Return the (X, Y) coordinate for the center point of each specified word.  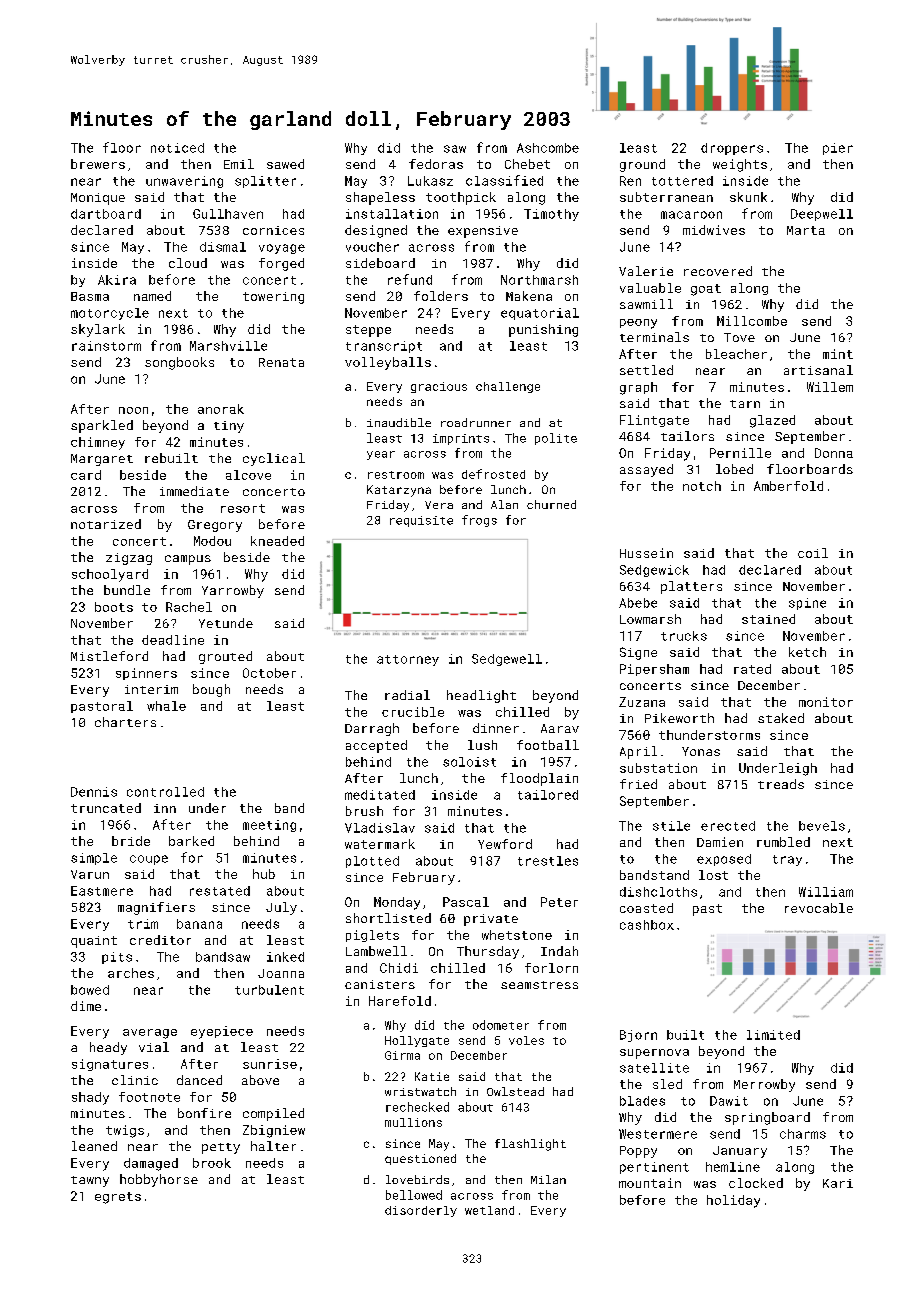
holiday (733, 1201)
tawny (90, 1181)
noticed (177, 148)
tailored (548, 795)
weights (740, 165)
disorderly (421, 1211)
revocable (819, 908)
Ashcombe (548, 148)
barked (191, 841)
